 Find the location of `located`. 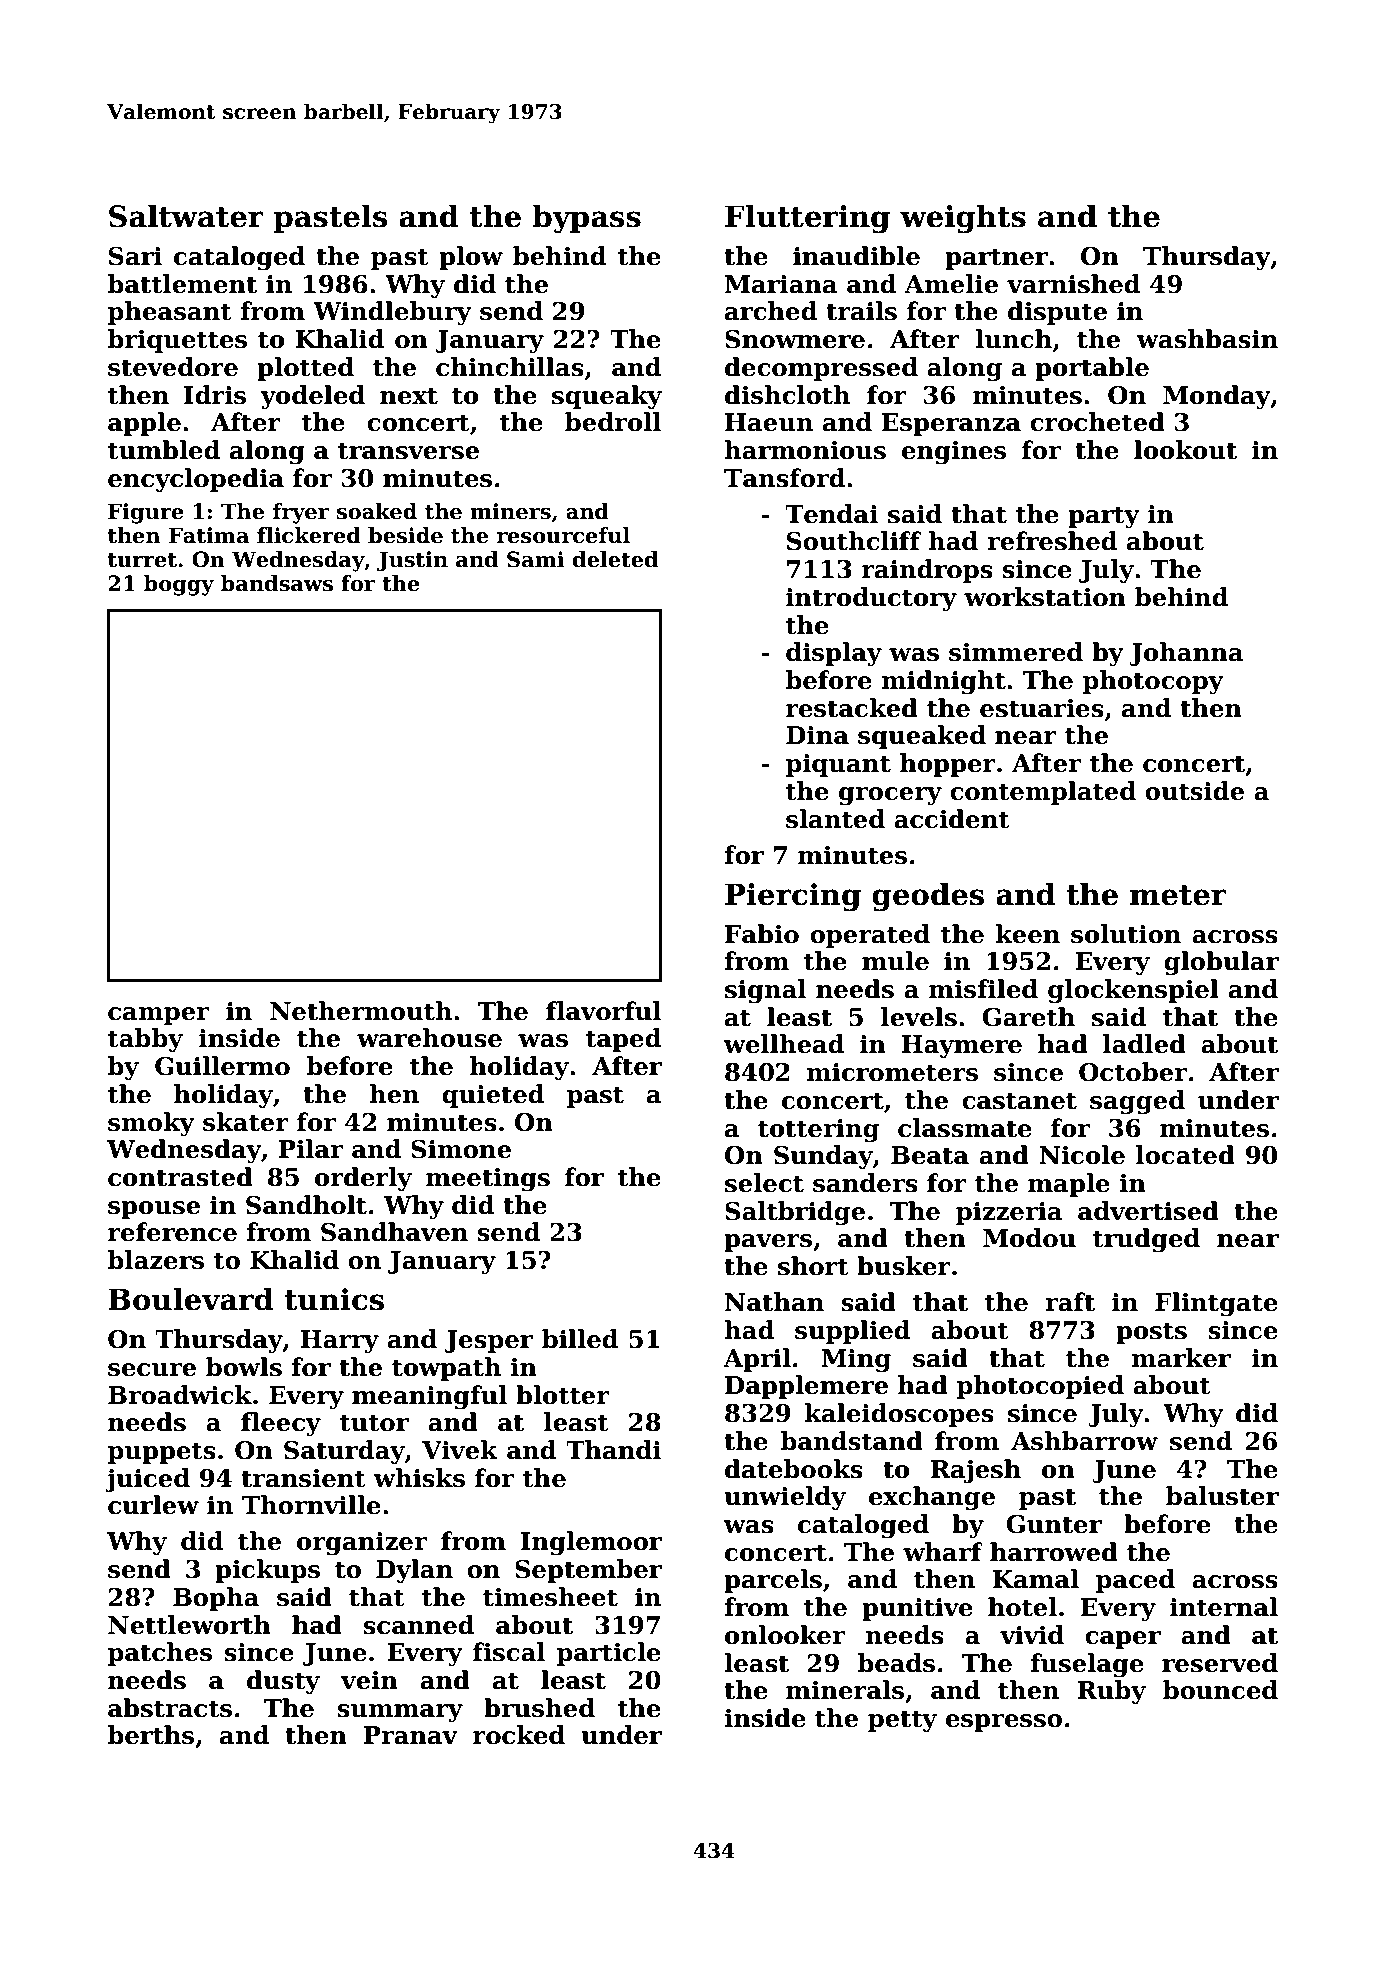

located is located at coordinates (1185, 1155).
